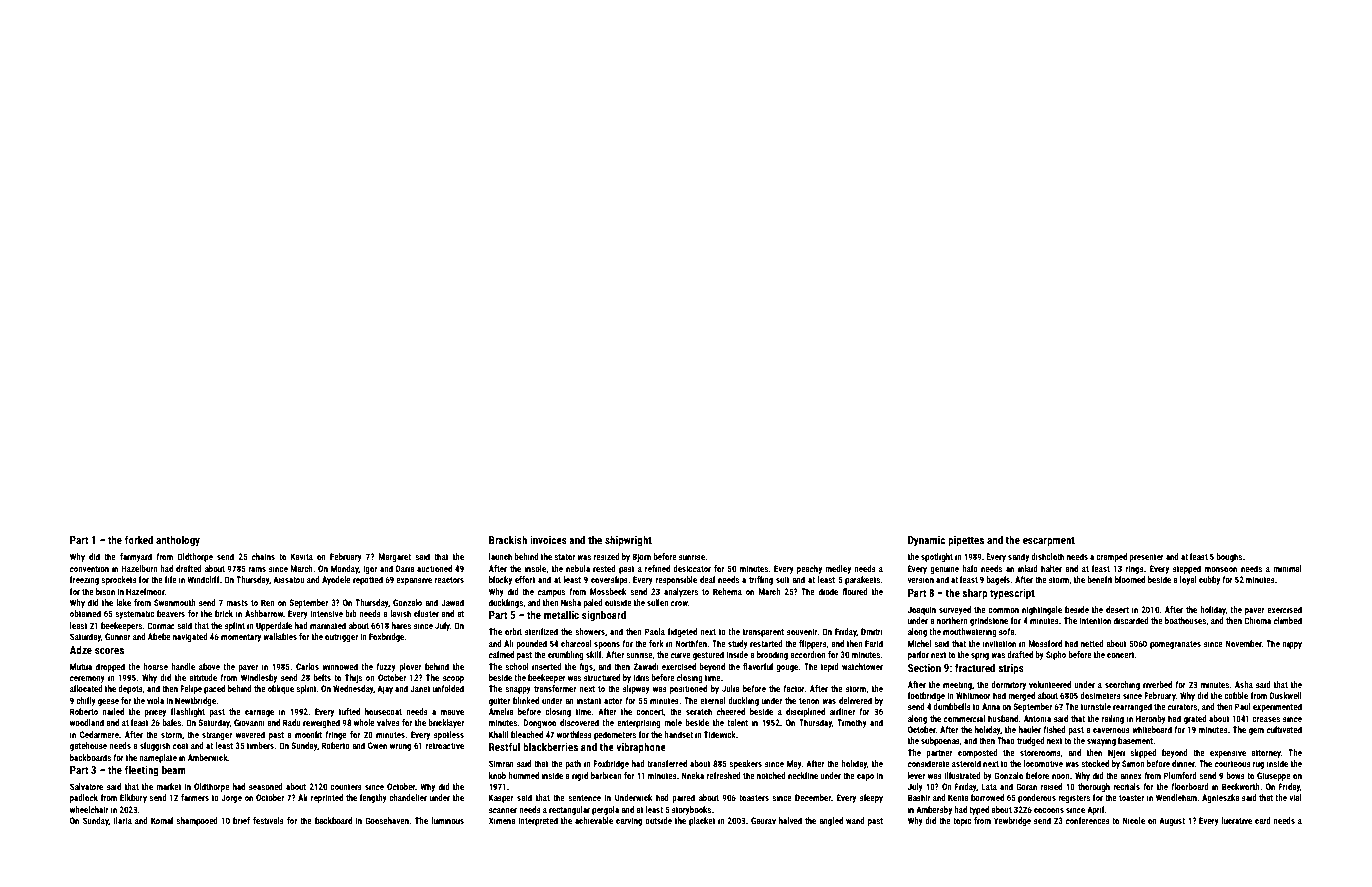 Image resolution: width=1372 pixels, height=887 pixels. Describe the element at coordinates (178, 540) in the image. I see `anthology` at that location.
